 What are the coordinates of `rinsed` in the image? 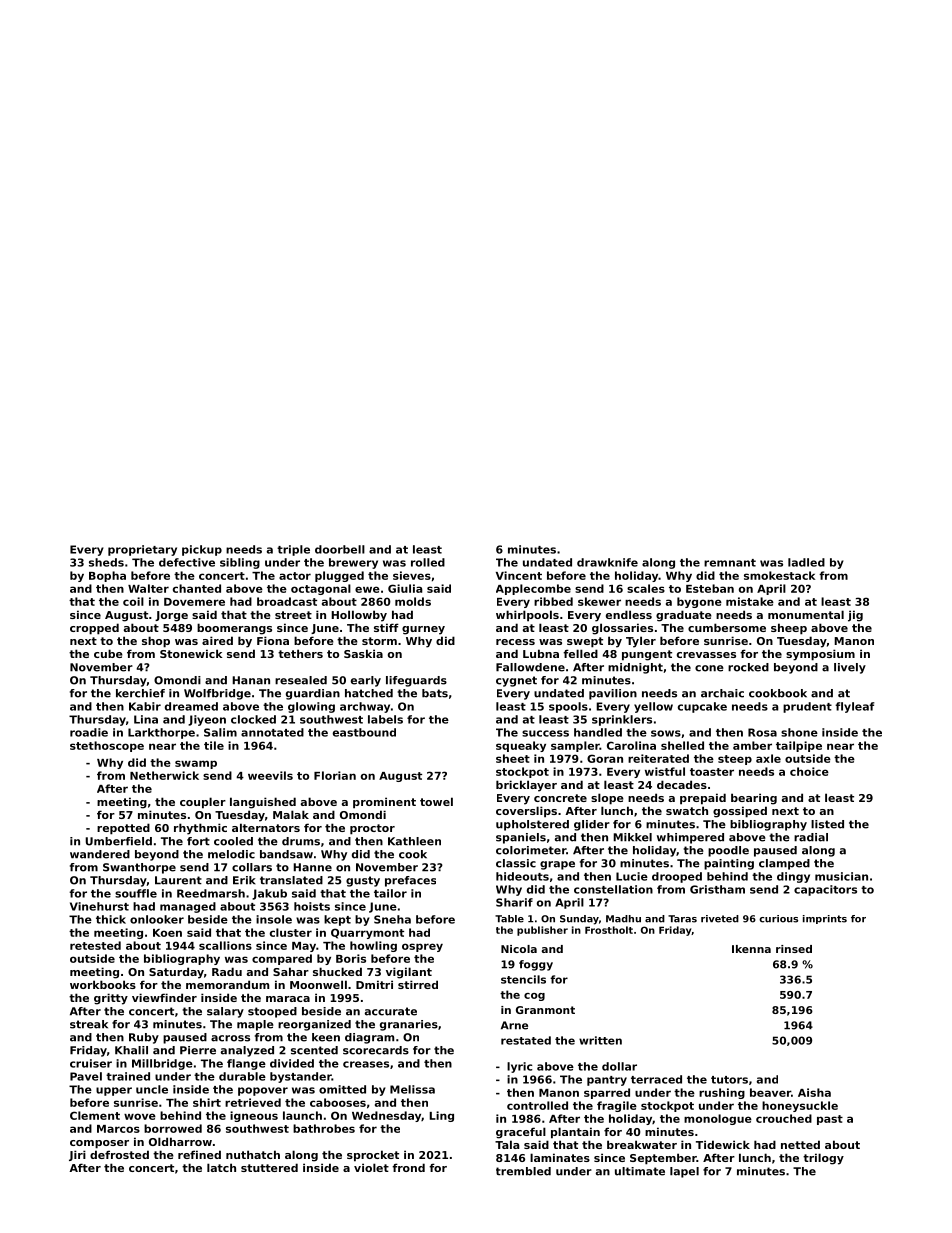 It's located at (794, 949).
